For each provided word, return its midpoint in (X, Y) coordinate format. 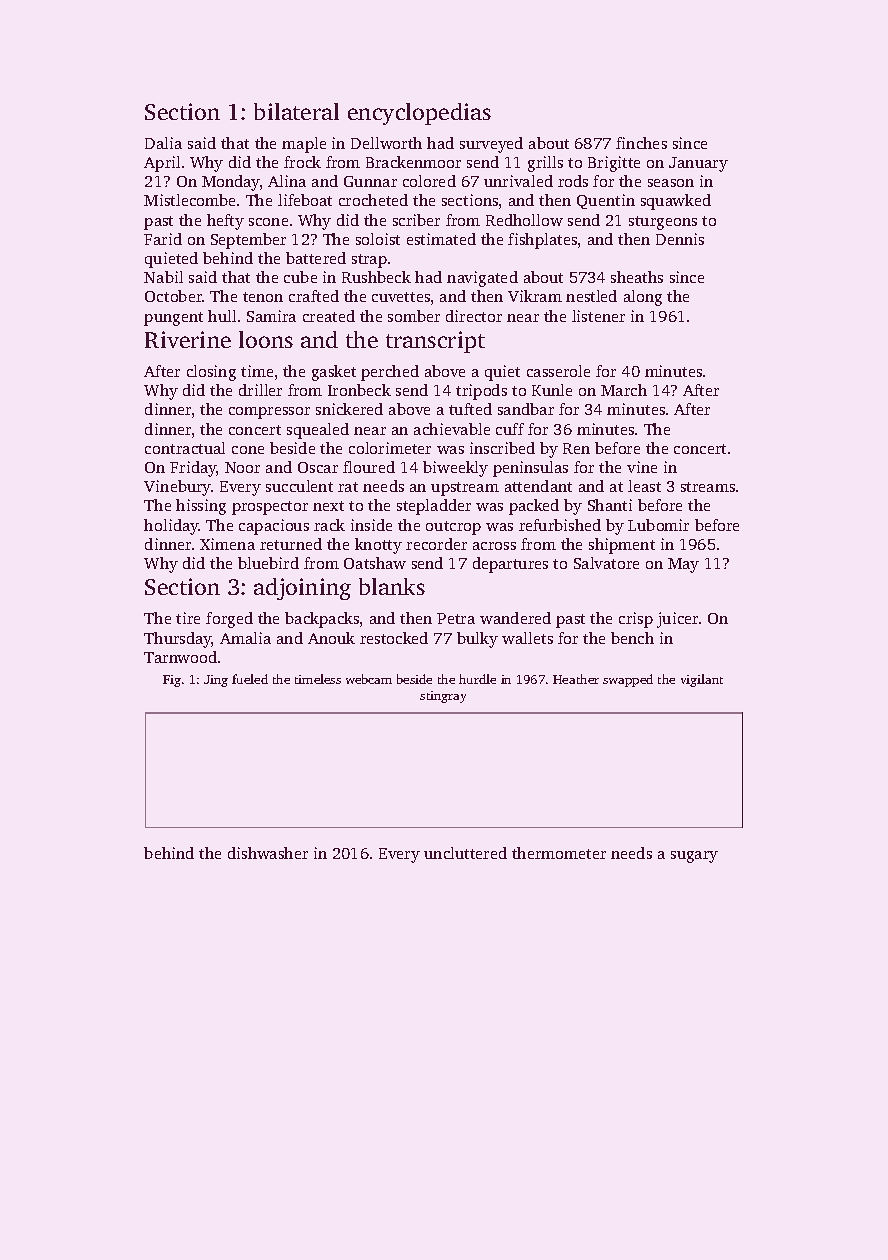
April (162, 164)
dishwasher (268, 853)
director (474, 316)
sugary (694, 857)
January (698, 164)
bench (632, 638)
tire (188, 618)
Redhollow (524, 220)
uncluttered (465, 853)
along (643, 298)
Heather (576, 679)
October (173, 296)
